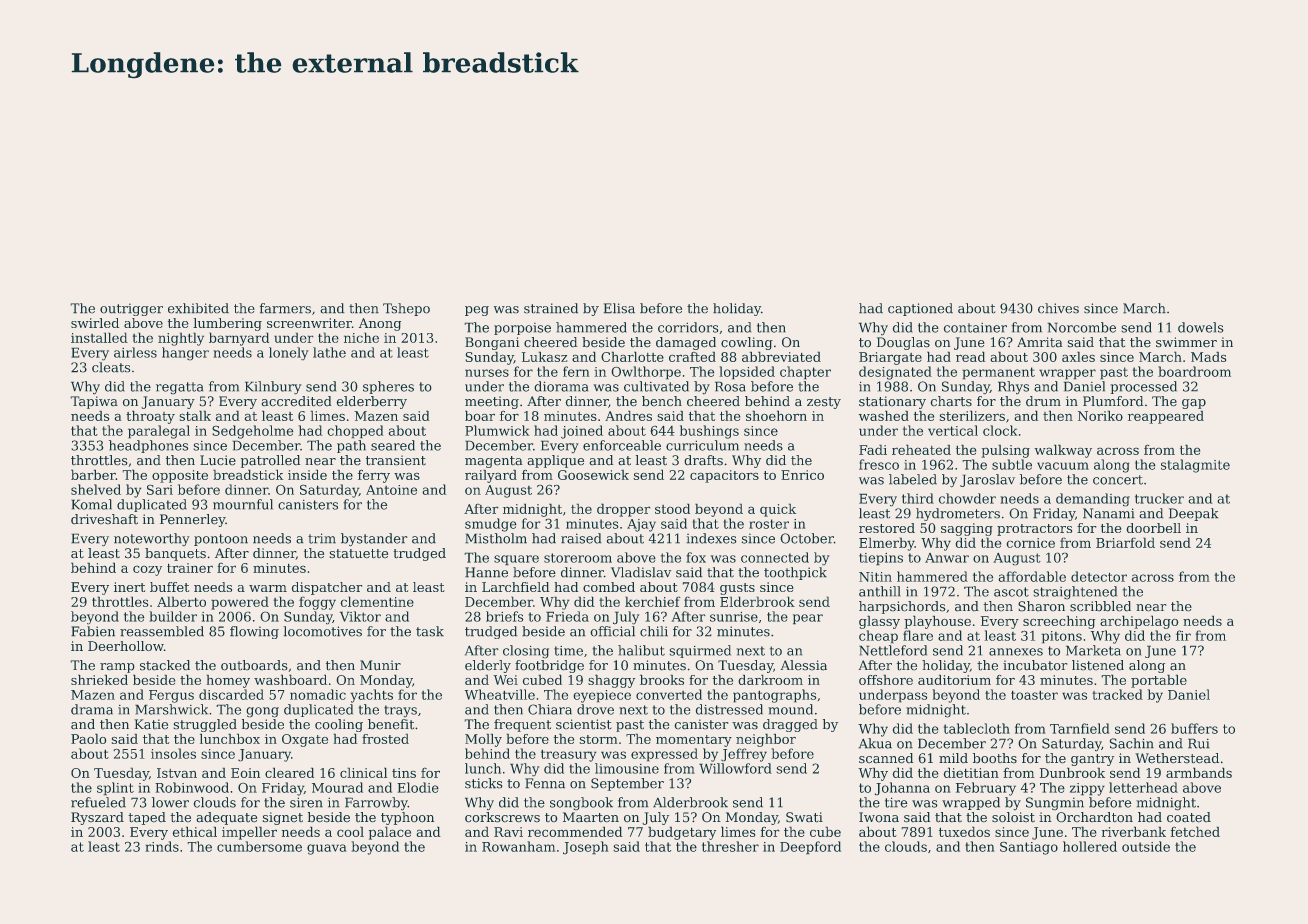  I want to click on stalagmite, so click(1195, 466).
